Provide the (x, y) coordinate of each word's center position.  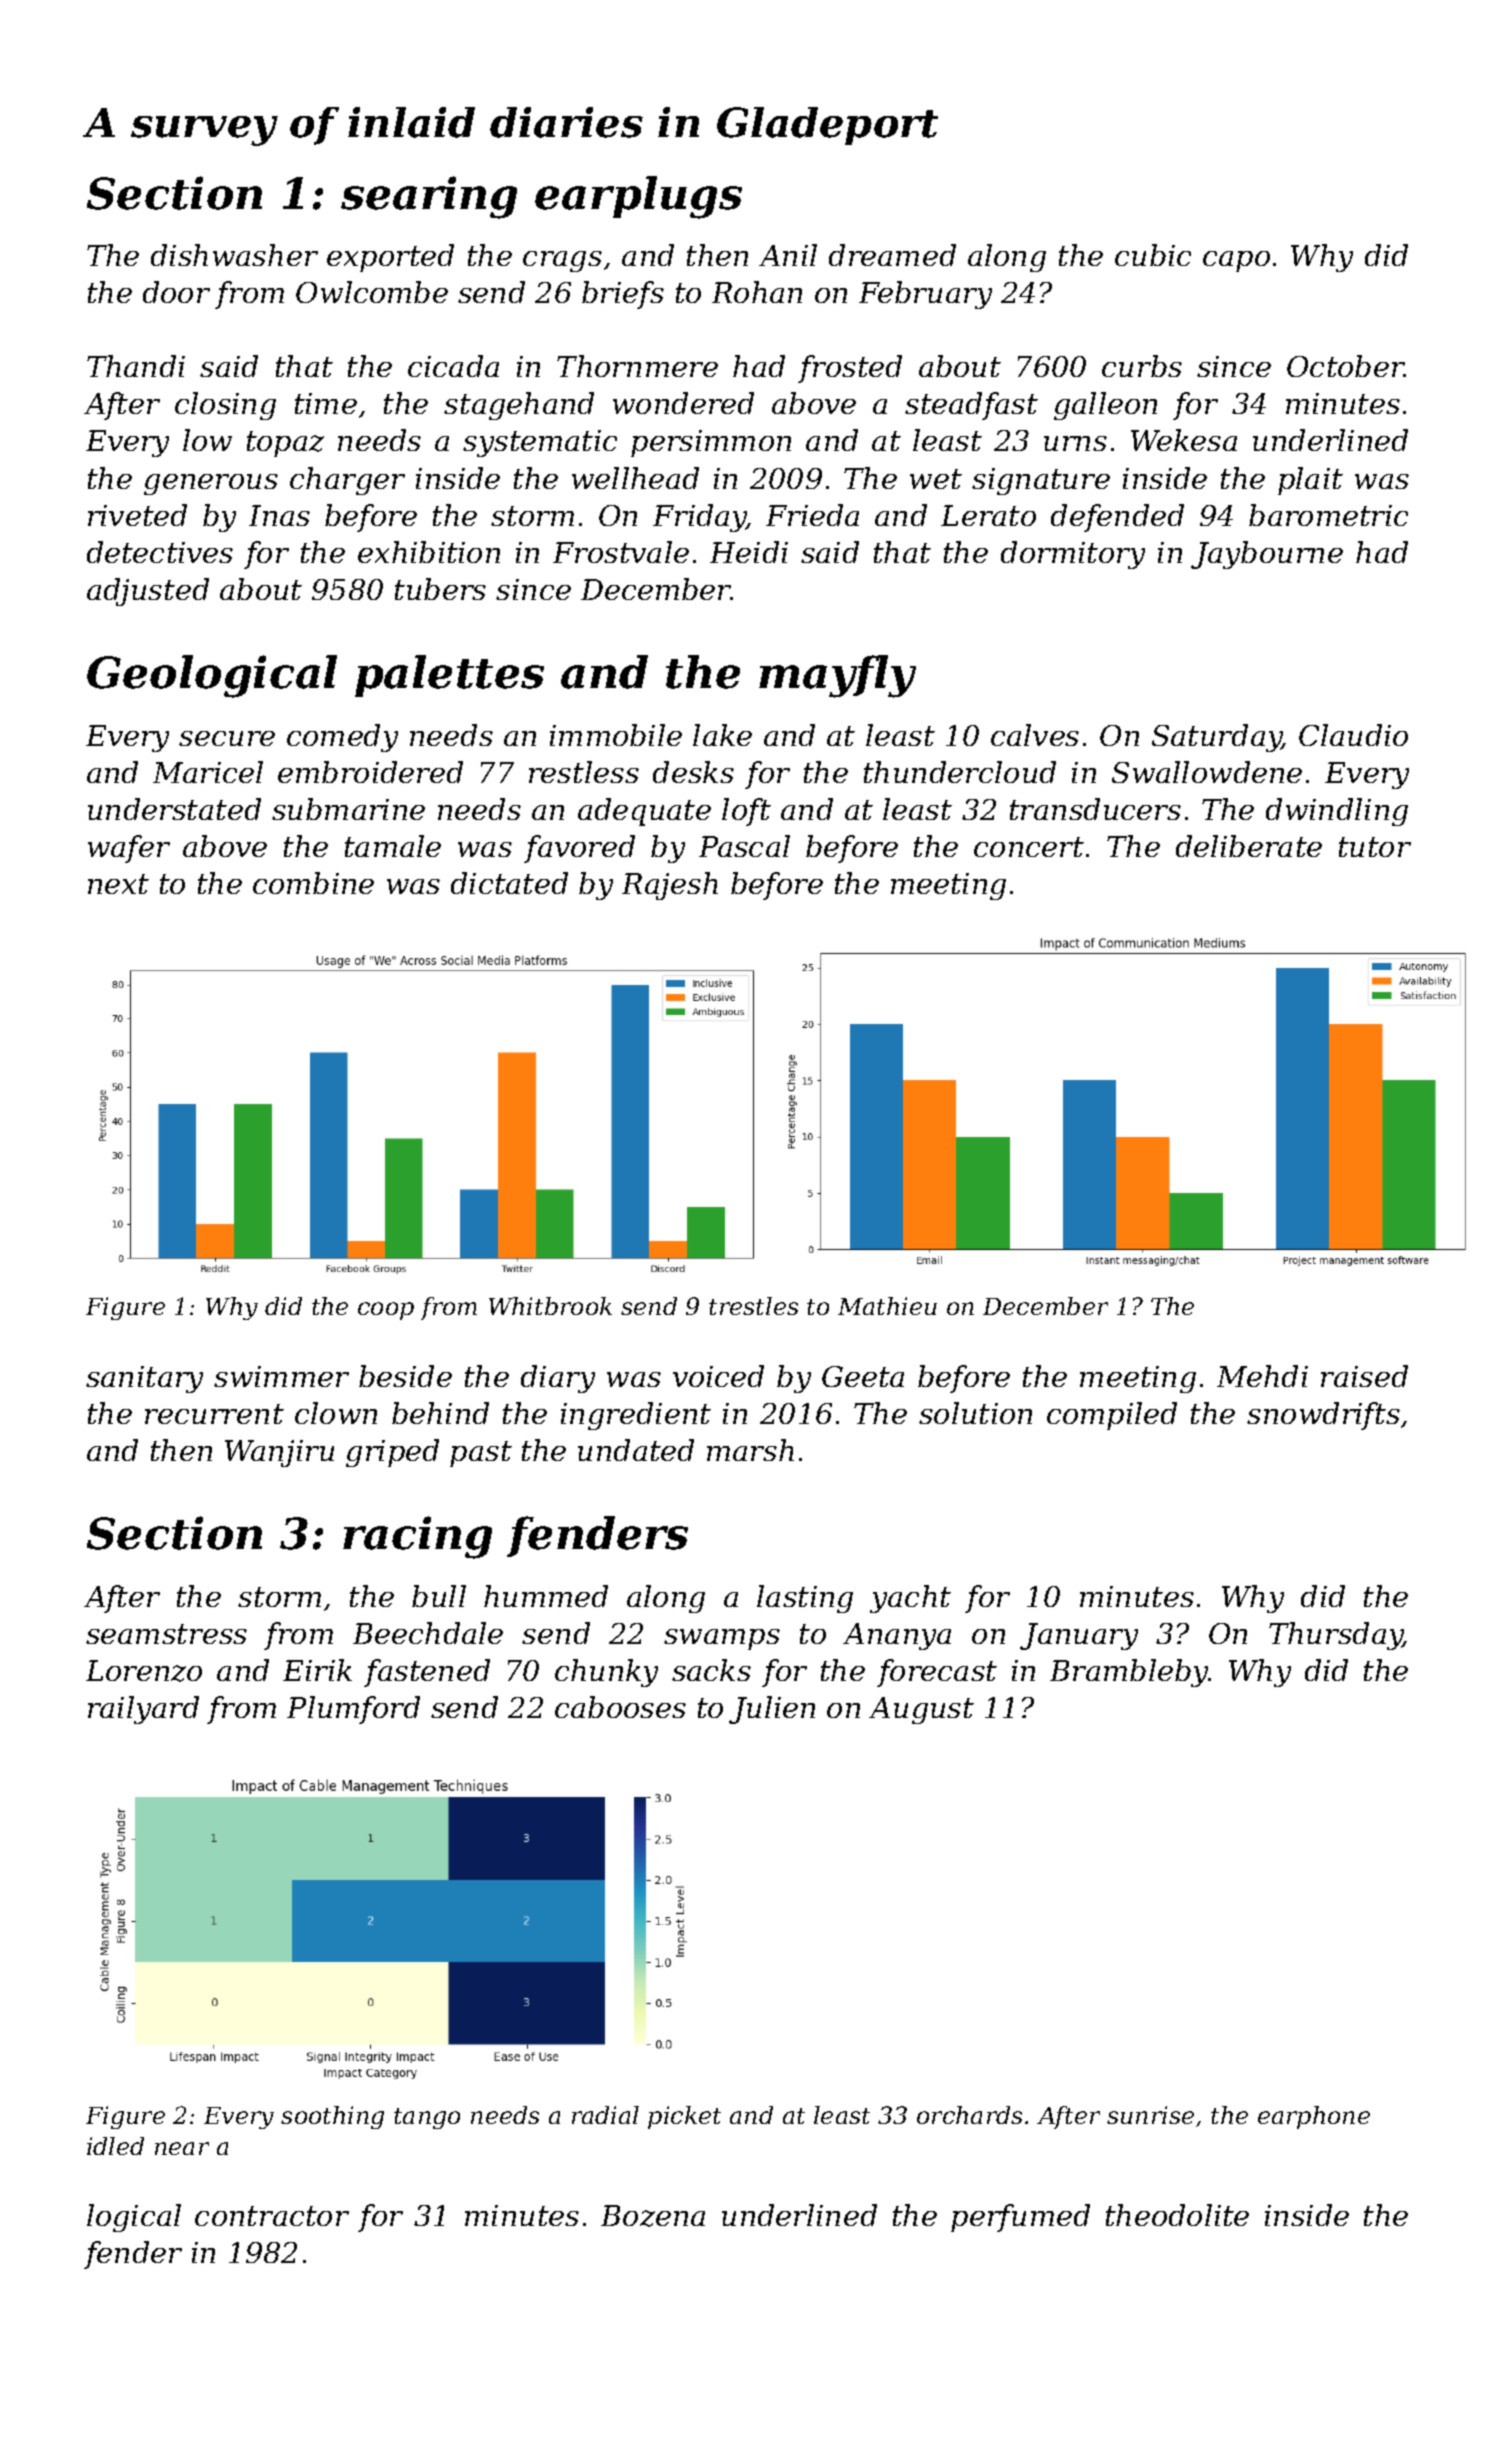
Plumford (353, 1710)
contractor (272, 2216)
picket (684, 2117)
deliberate (1249, 846)
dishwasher (234, 255)
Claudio (1353, 735)
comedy (342, 738)
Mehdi (1262, 1376)
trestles (753, 1306)
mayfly (837, 676)
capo (1236, 261)
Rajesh (670, 886)
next (118, 884)
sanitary (144, 1379)
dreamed (892, 255)
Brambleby (1129, 1673)
